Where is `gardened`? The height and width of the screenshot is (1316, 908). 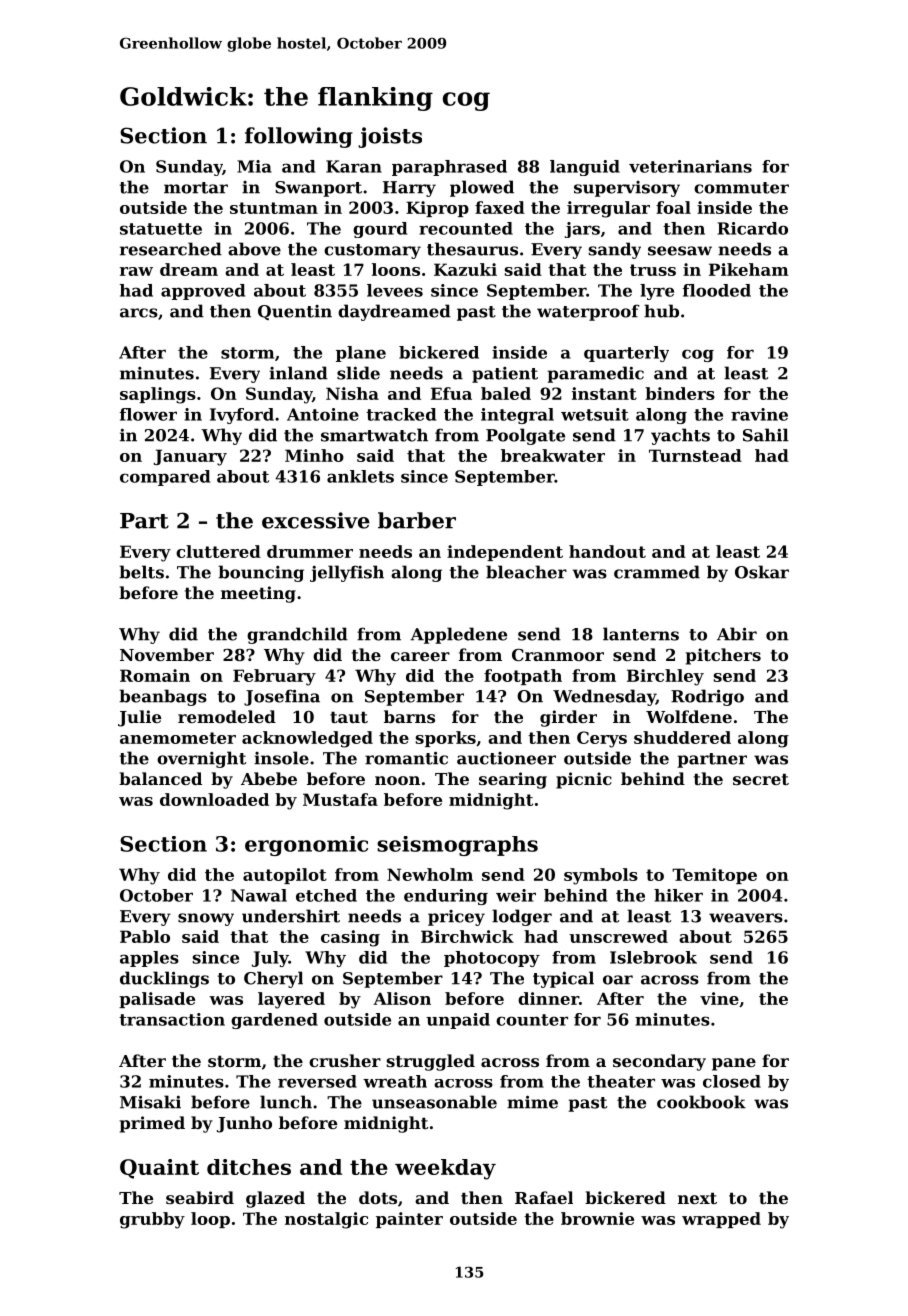
gardened is located at coordinates (274, 1021).
